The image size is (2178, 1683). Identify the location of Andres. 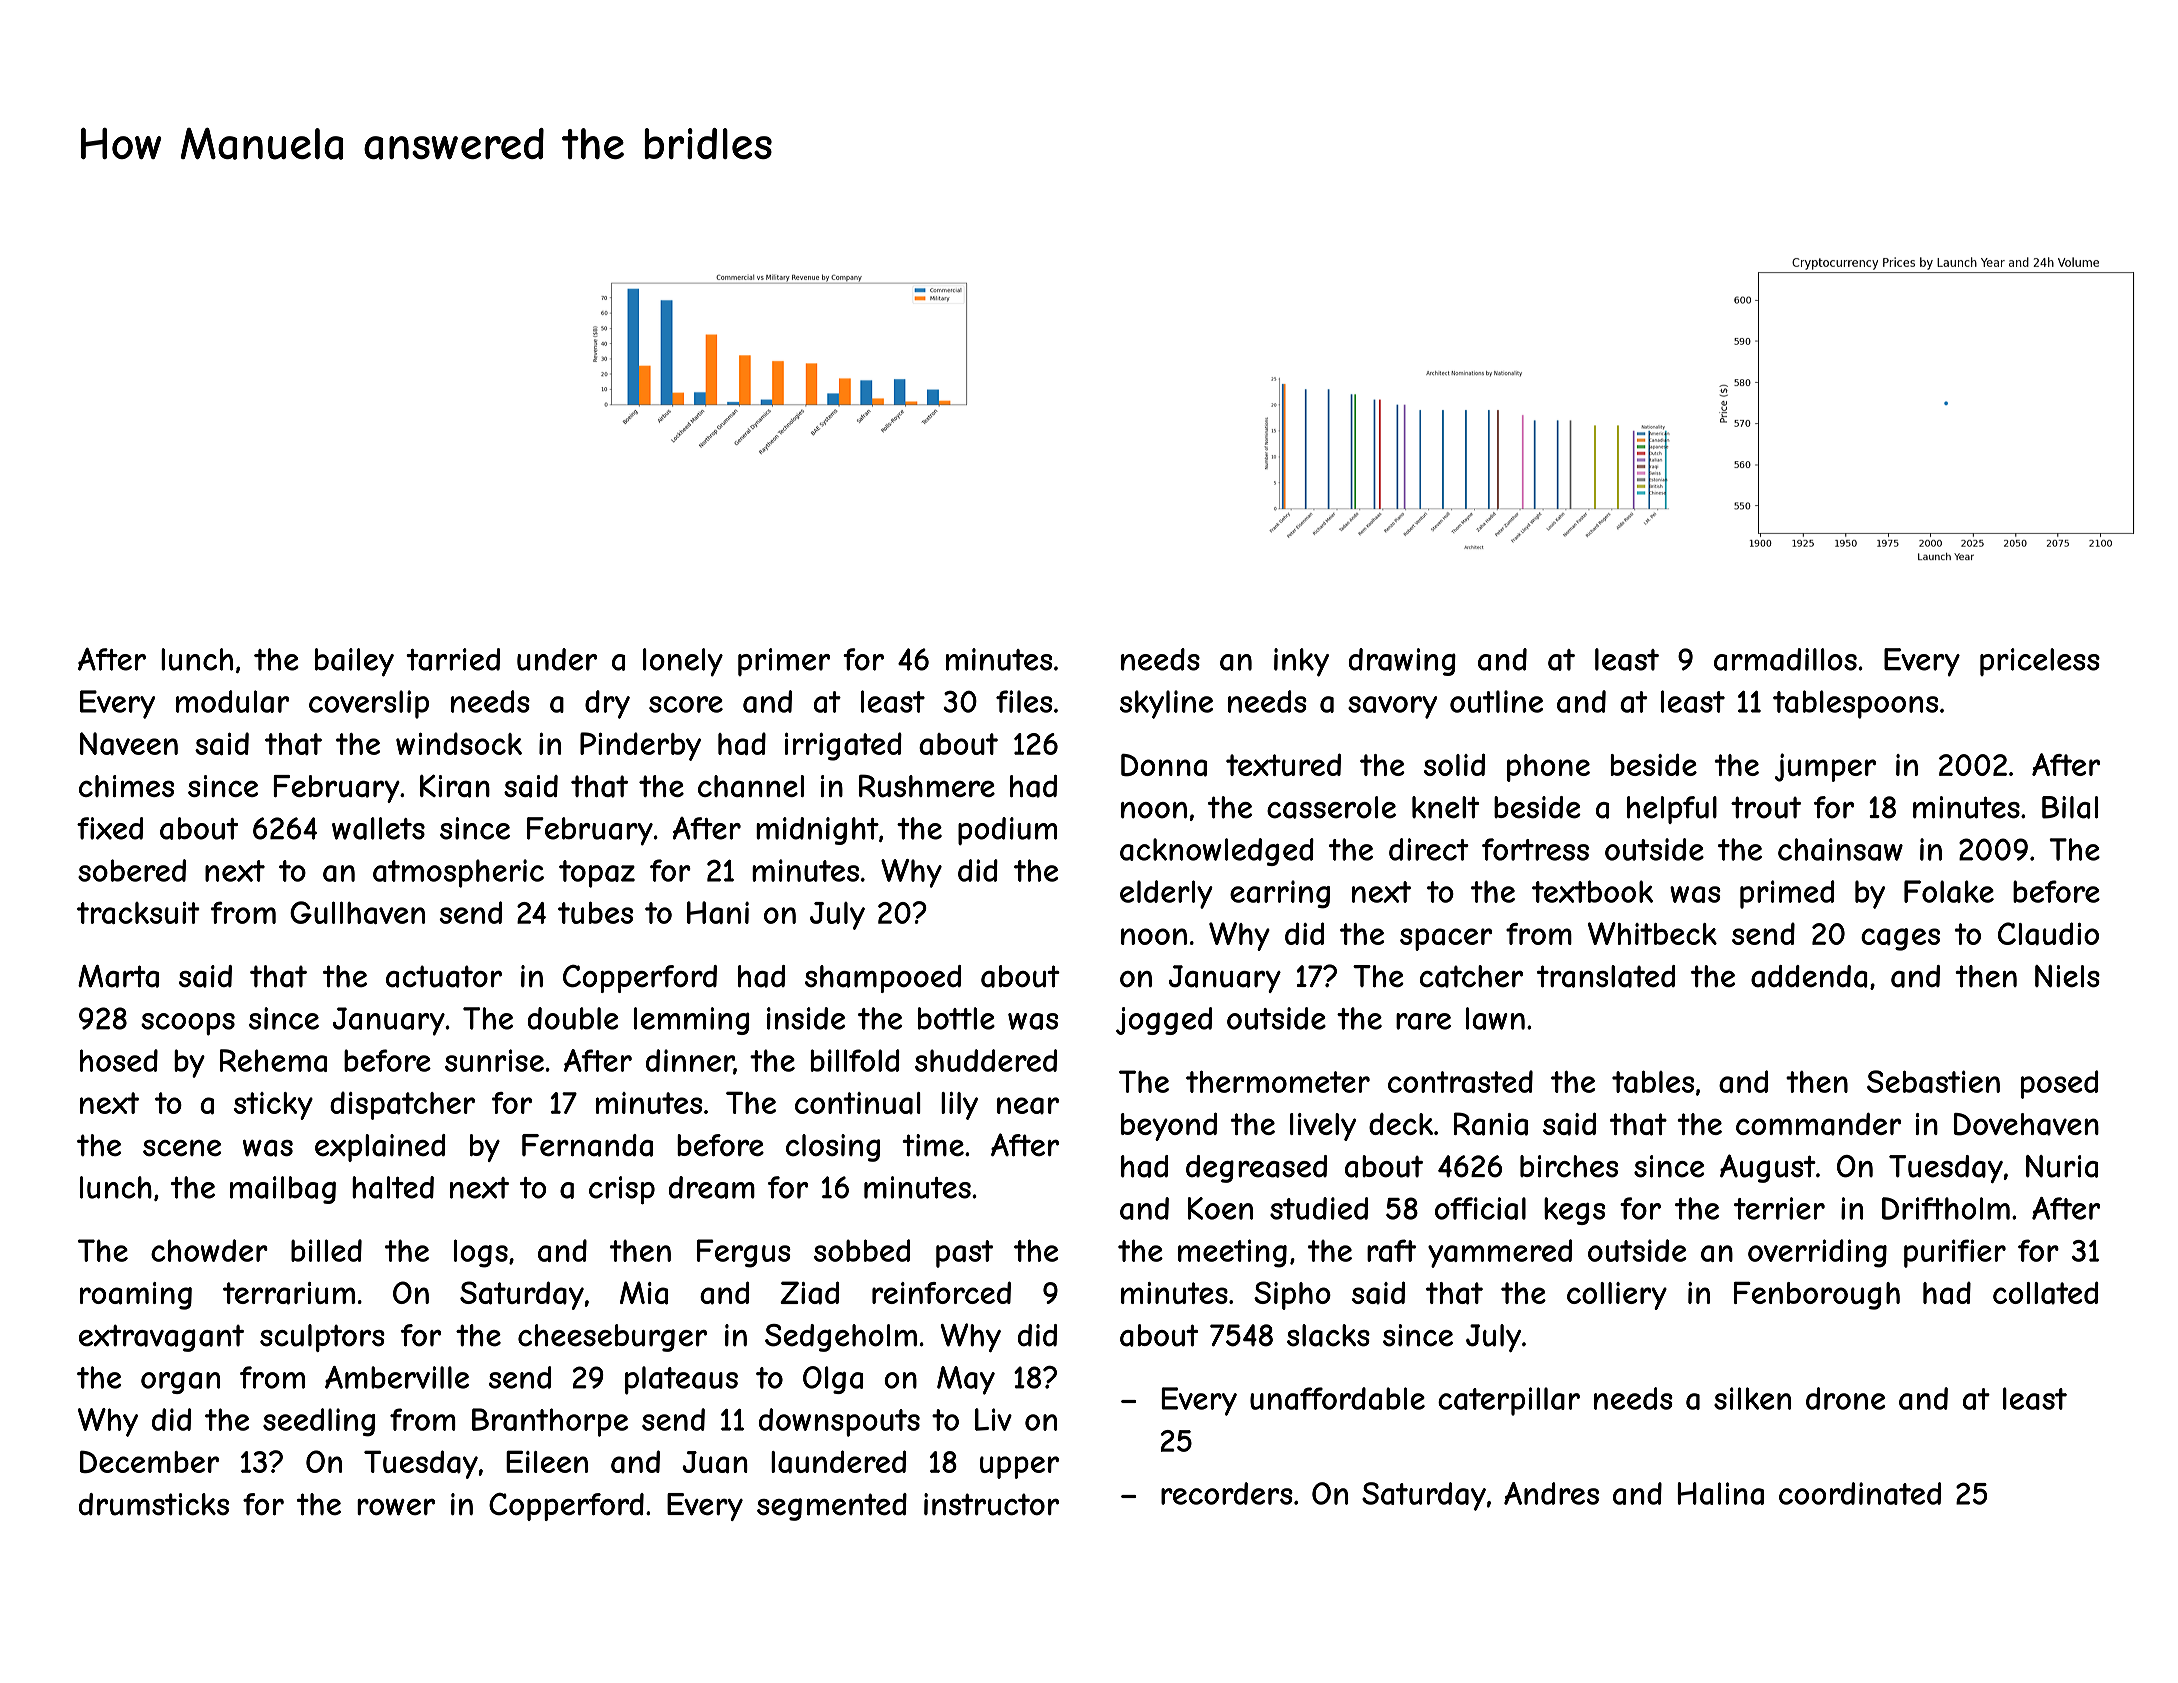
(1551, 1493).
